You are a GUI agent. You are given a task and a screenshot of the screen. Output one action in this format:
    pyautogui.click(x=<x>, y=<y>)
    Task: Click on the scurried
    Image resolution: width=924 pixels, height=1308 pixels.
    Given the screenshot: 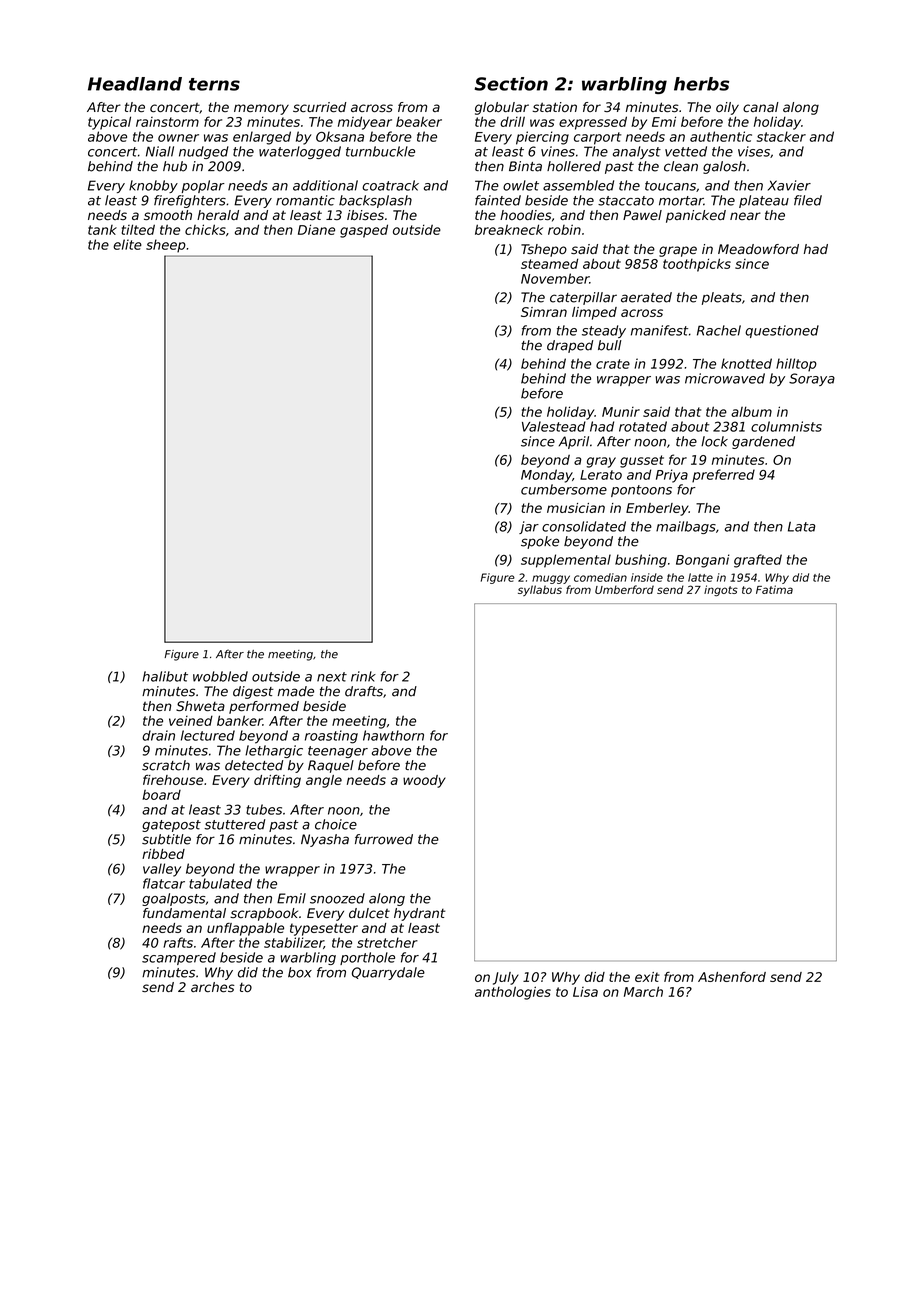 What is the action you would take?
    pyautogui.click(x=319, y=107)
